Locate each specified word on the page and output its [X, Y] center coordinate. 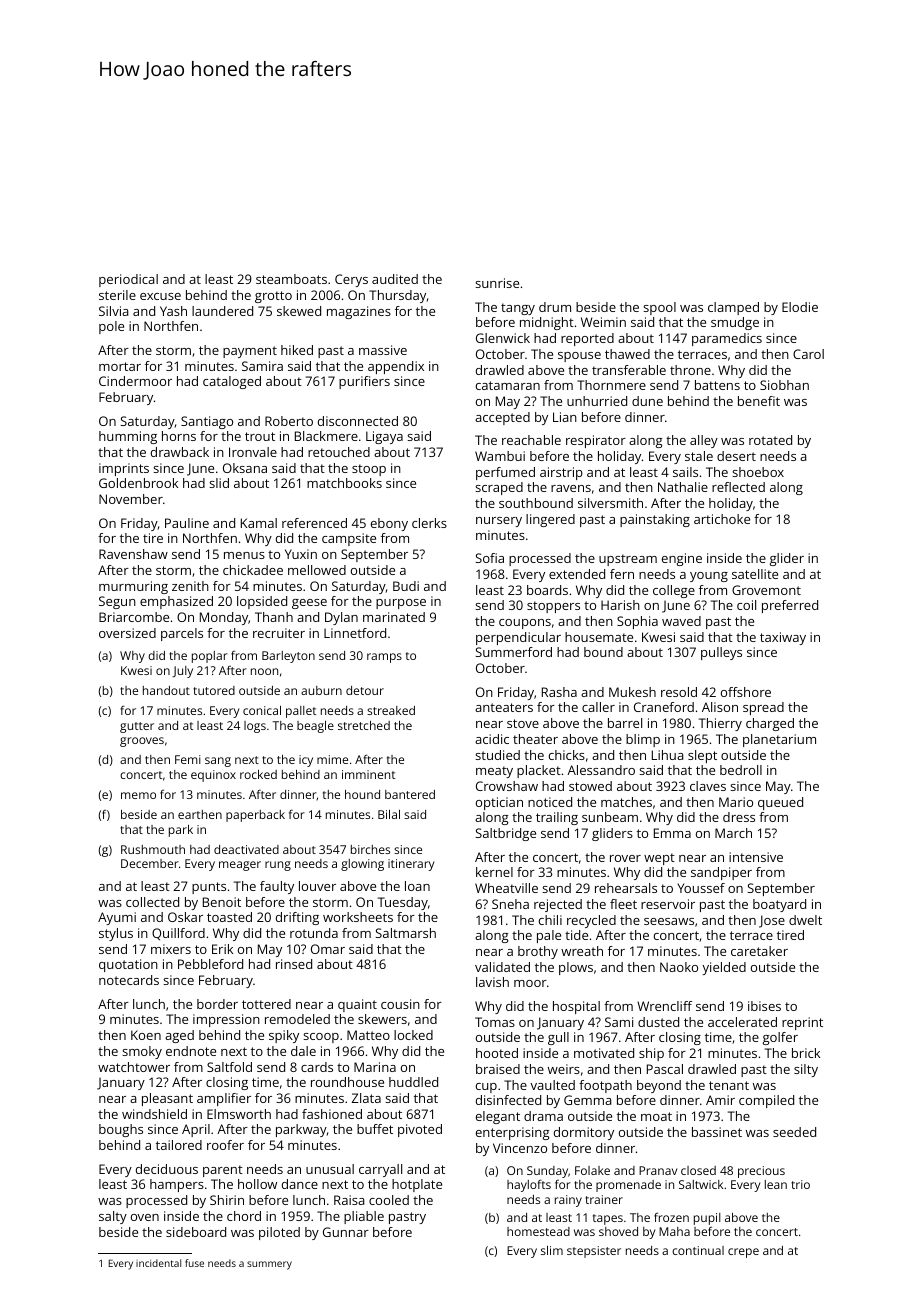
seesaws [669, 921]
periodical [128, 280]
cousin [400, 1004]
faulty [277, 887]
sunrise [497, 283]
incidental [158, 1263]
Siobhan [784, 385]
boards [547, 590]
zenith [190, 586]
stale [699, 456]
